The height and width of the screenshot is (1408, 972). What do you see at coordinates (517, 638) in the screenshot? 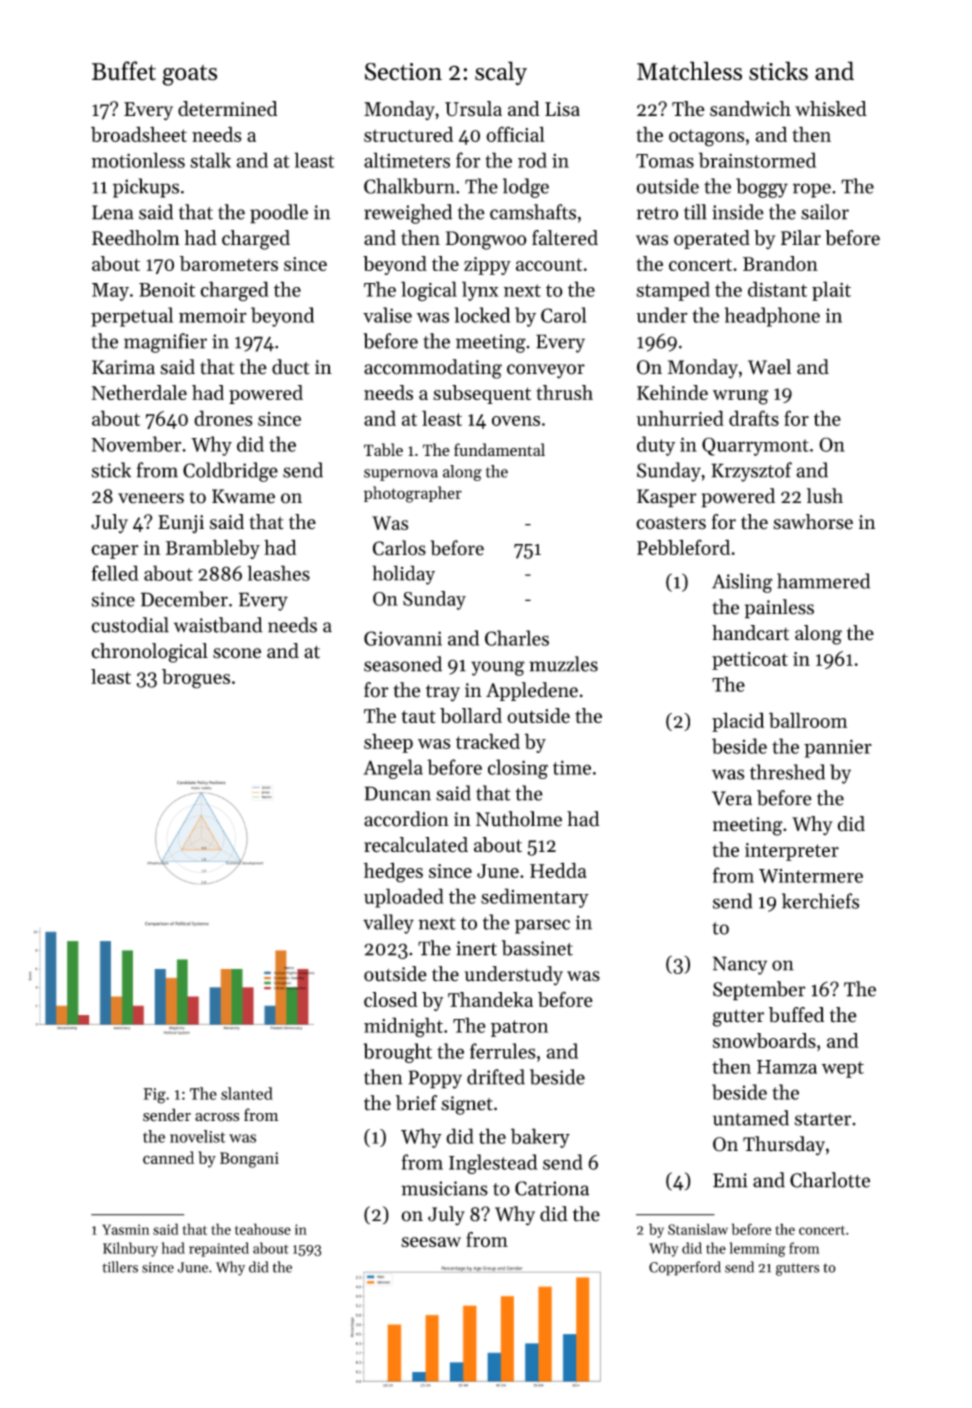
I see `Charles` at bounding box center [517, 638].
